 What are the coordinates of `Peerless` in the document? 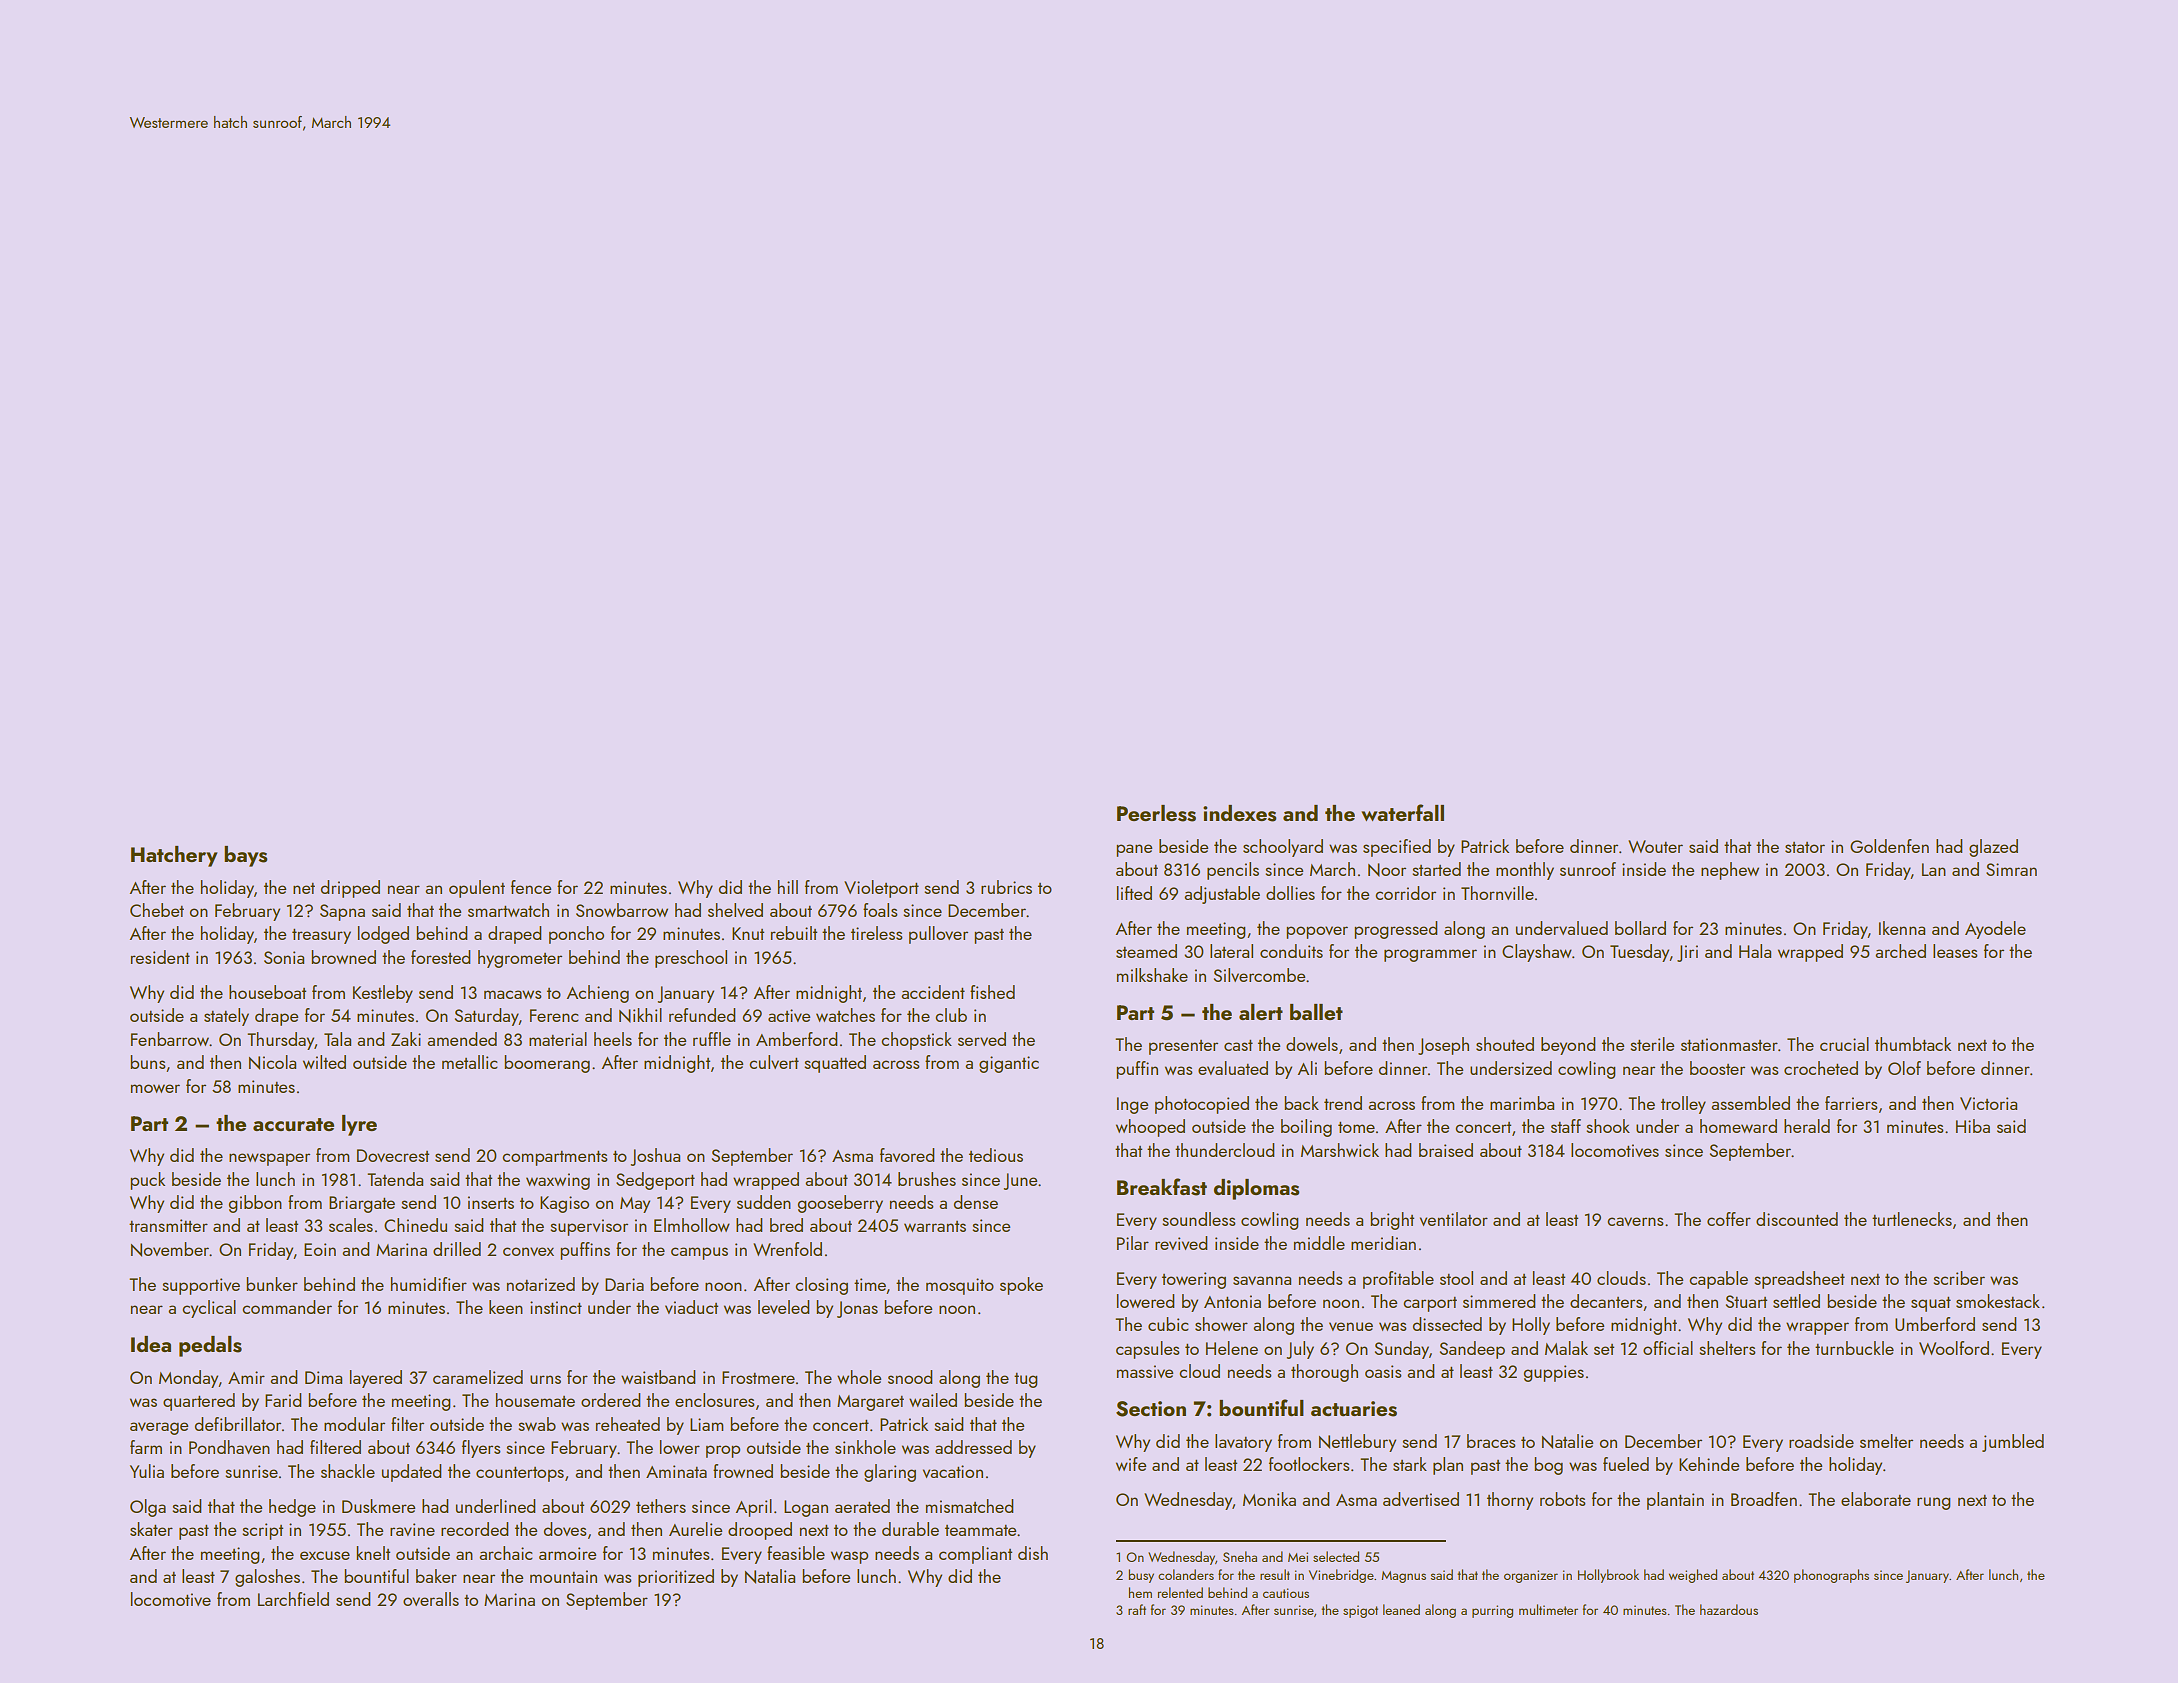 It's located at (1156, 813).
